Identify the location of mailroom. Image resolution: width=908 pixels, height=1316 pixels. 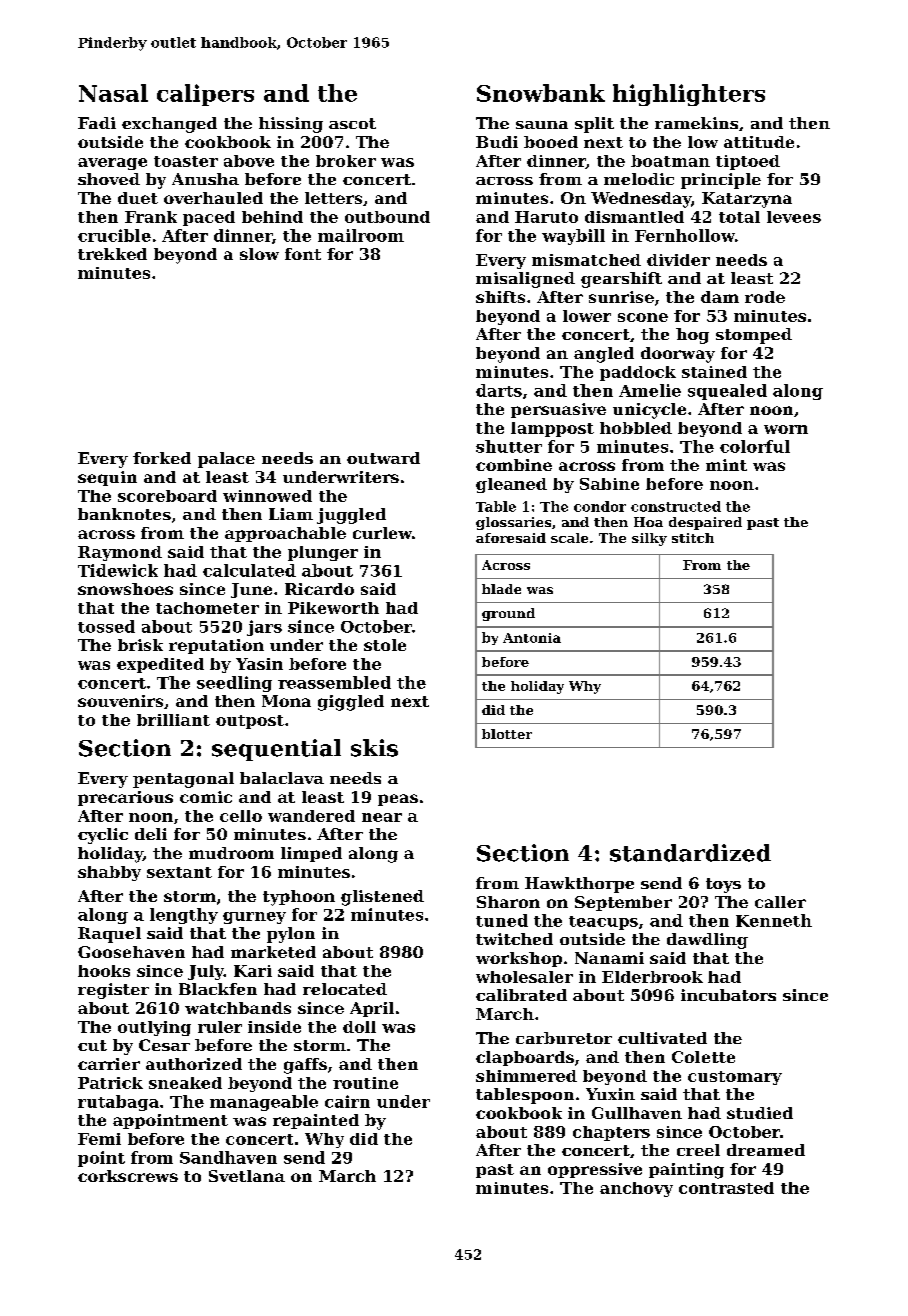
(361, 235).
